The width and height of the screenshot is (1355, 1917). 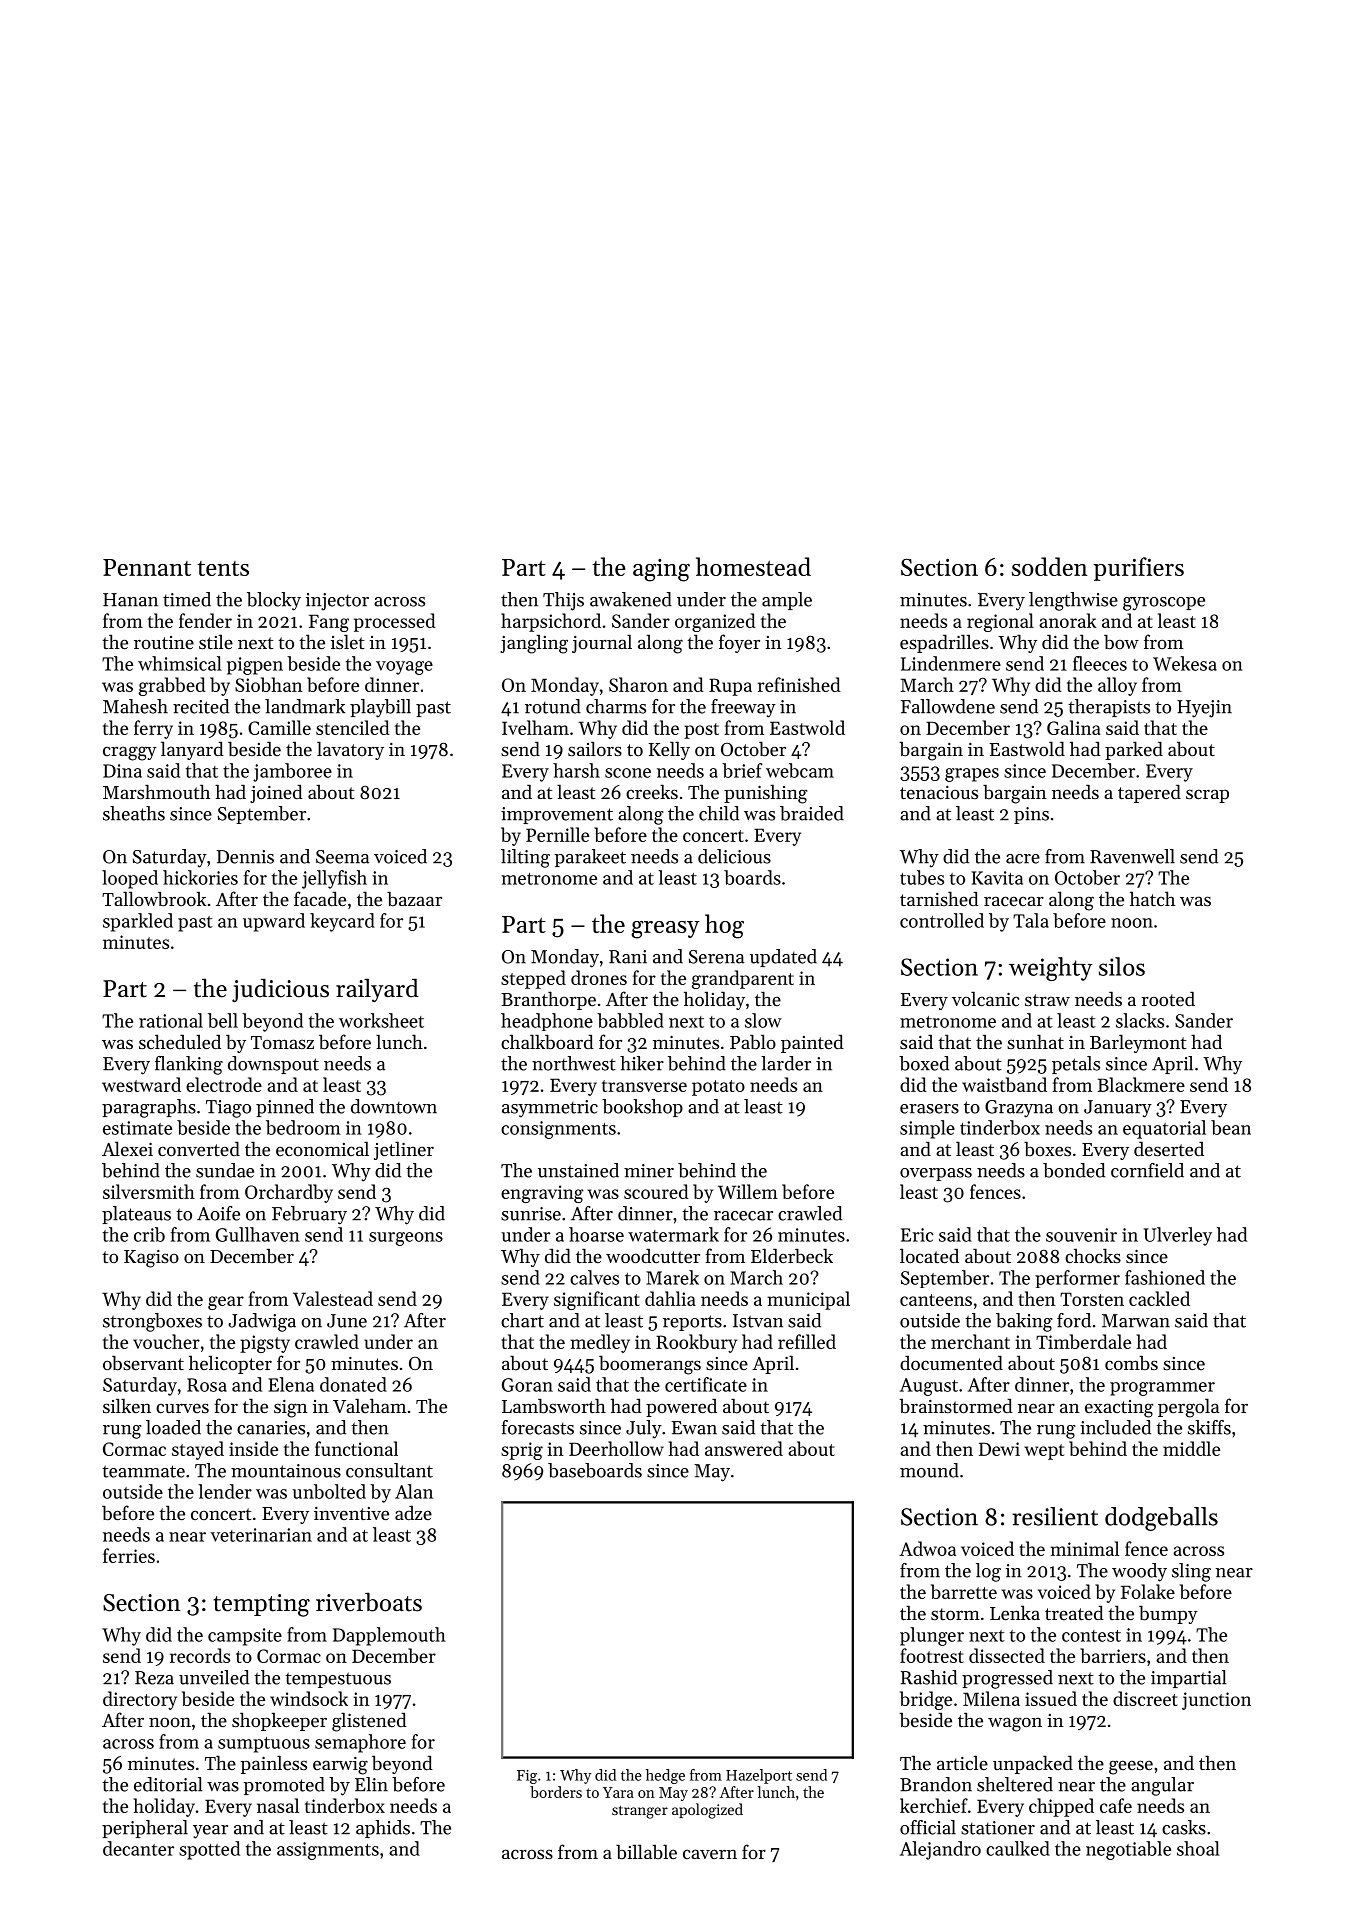 I want to click on helicopter, so click(x=230, y=1364).
